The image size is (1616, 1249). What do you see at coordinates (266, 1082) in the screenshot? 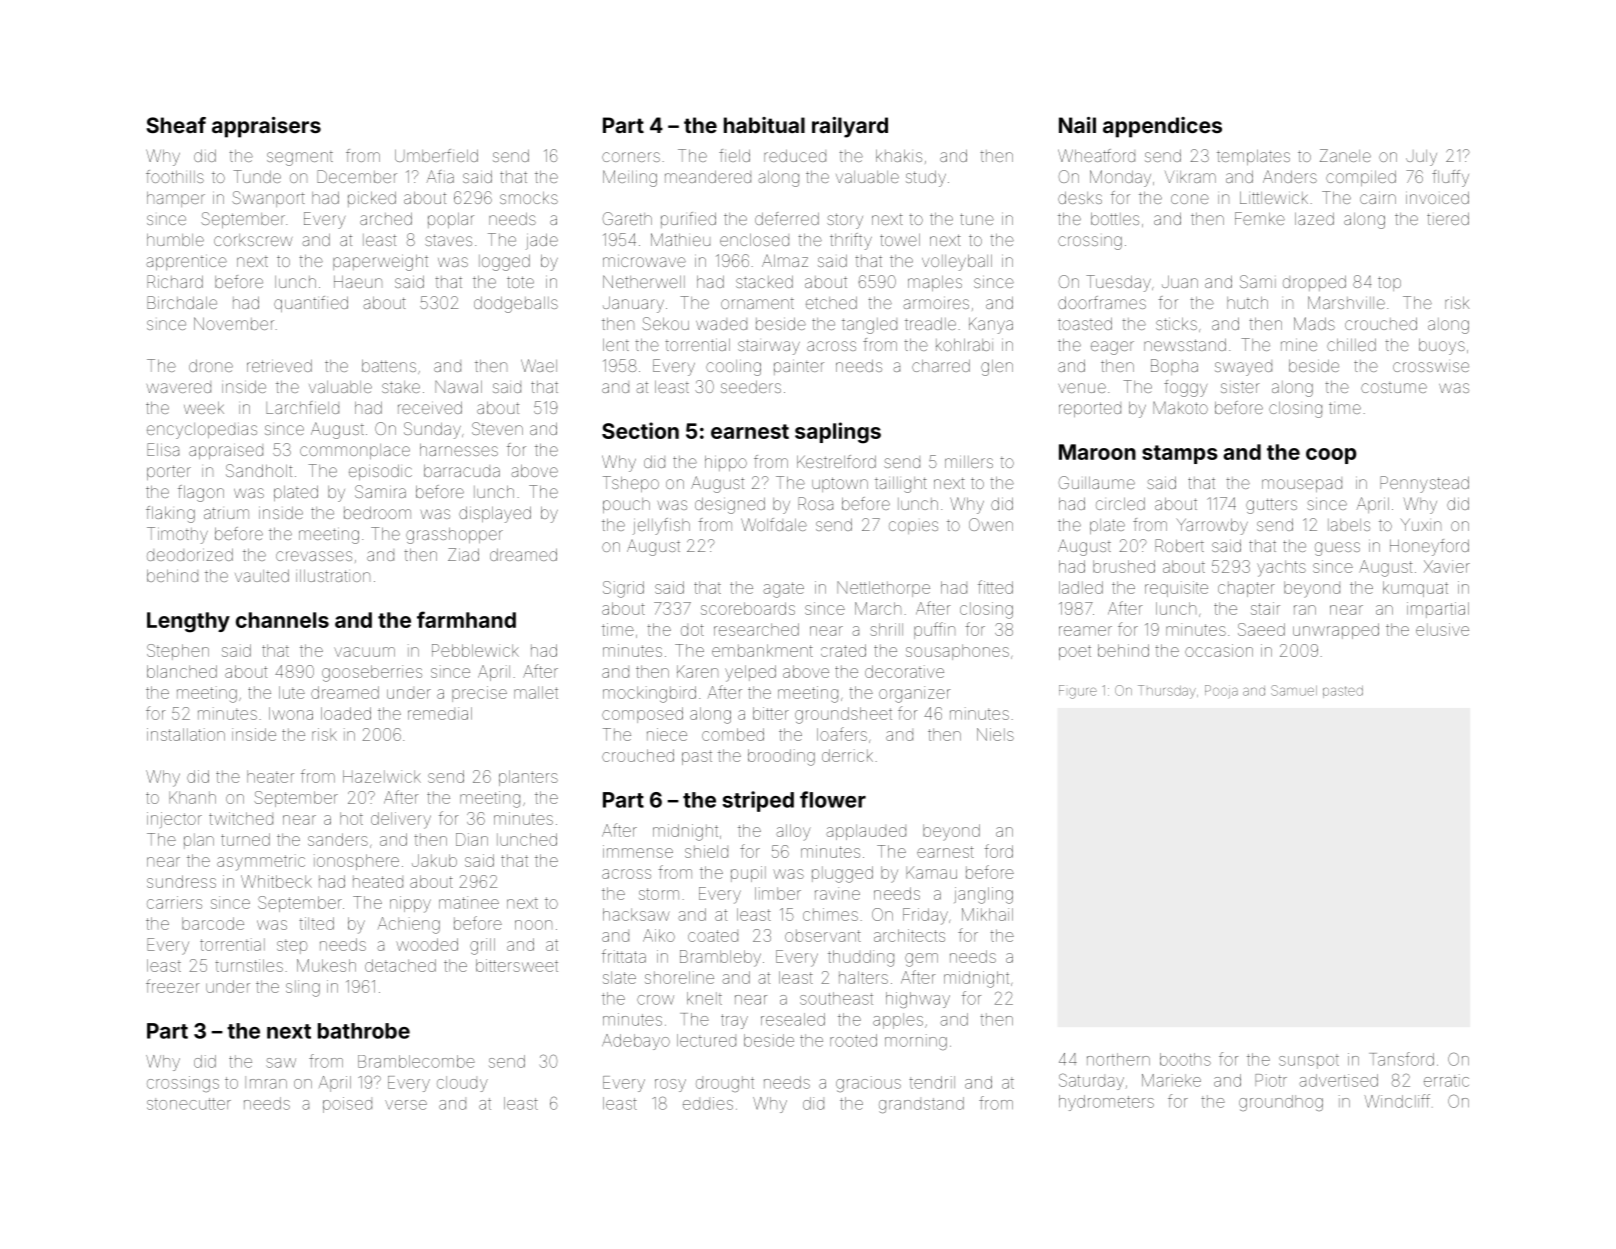
I see `Imran` at bounding box center [266, 1082].
